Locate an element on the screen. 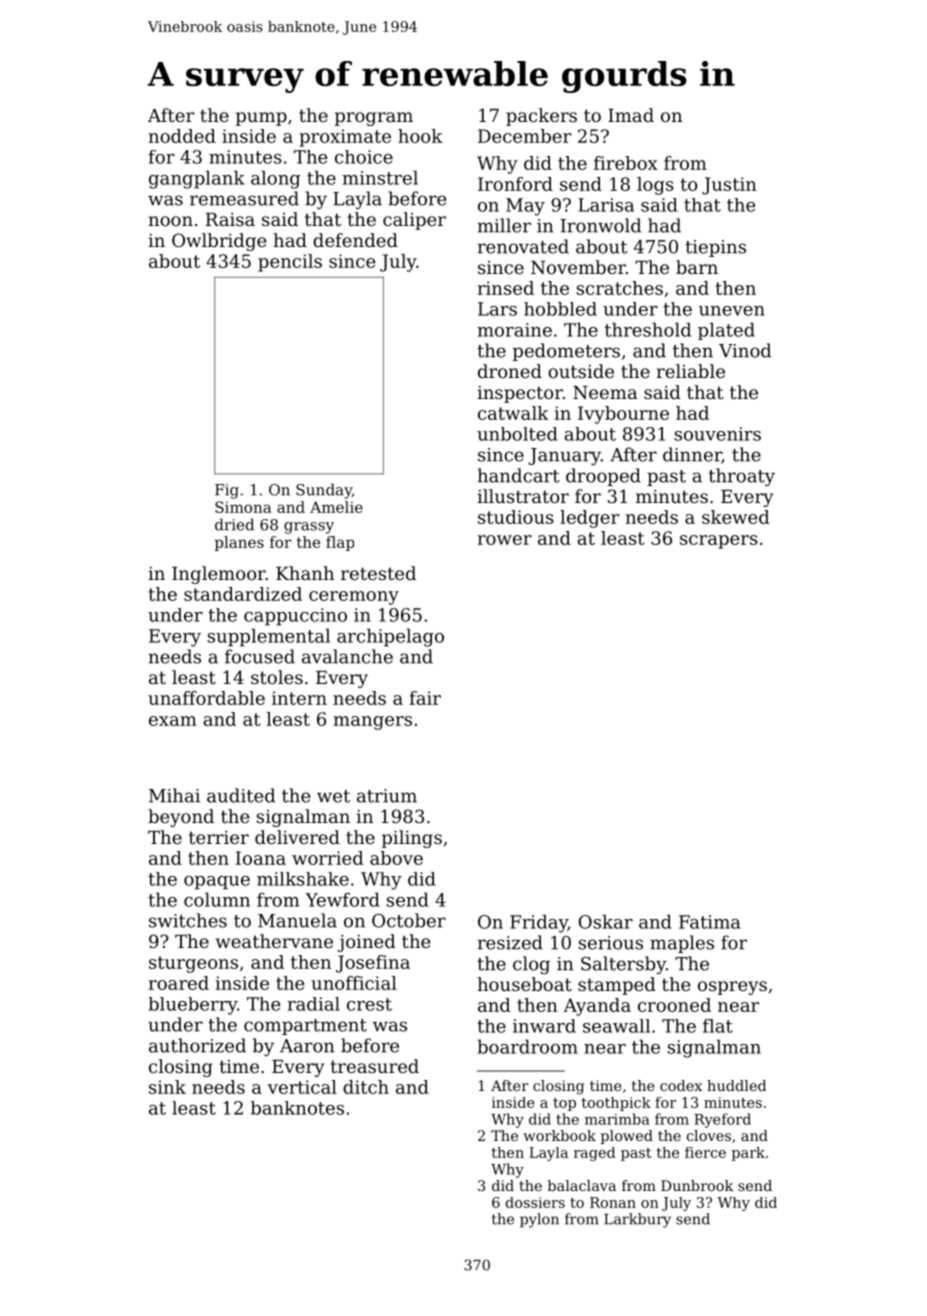 Image resolution: width=927 pixels, height=1316 pixels. scratches is located at coordinates (620, 288).
